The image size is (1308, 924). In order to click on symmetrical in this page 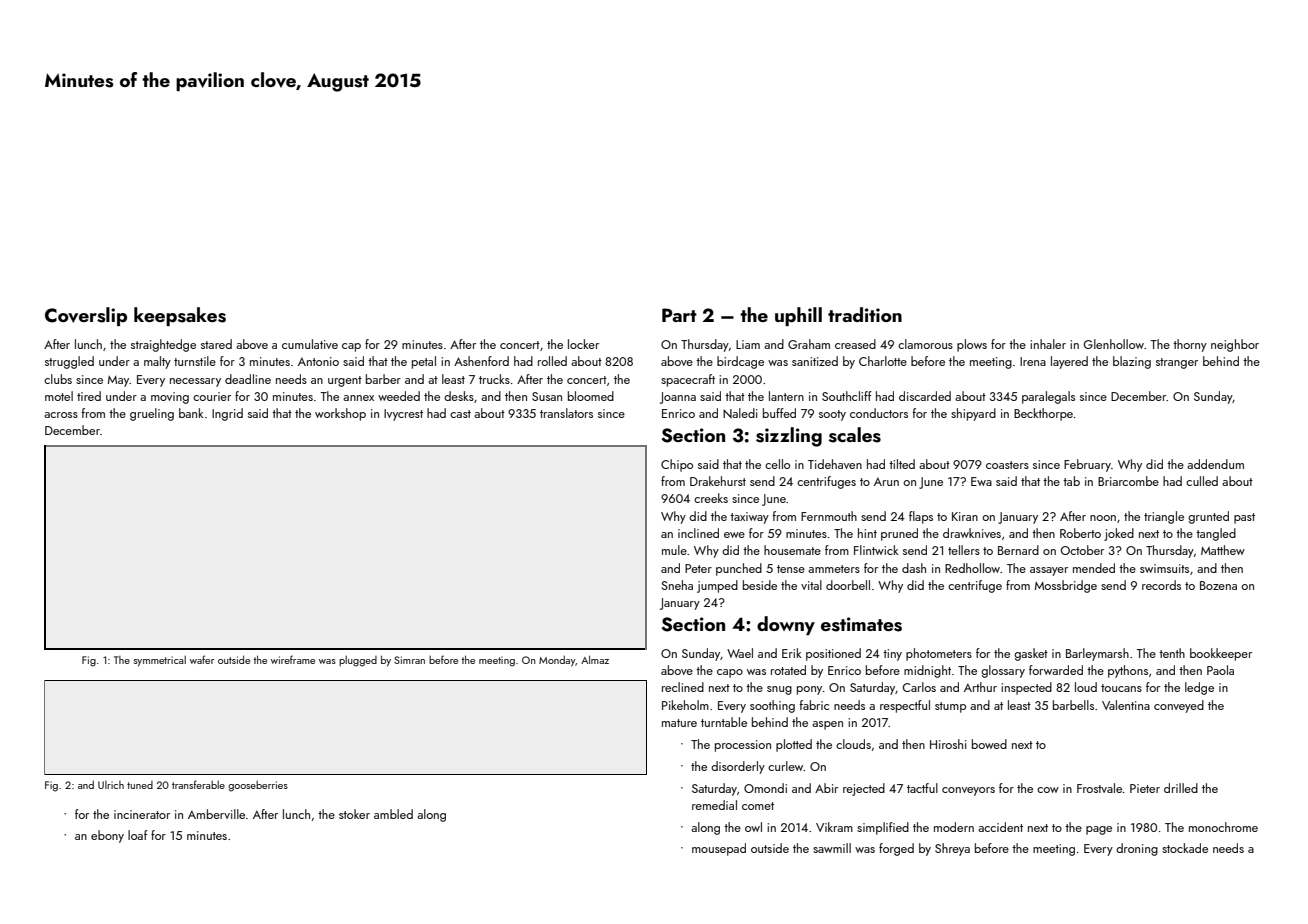, I will do `click(160, 661)`.
